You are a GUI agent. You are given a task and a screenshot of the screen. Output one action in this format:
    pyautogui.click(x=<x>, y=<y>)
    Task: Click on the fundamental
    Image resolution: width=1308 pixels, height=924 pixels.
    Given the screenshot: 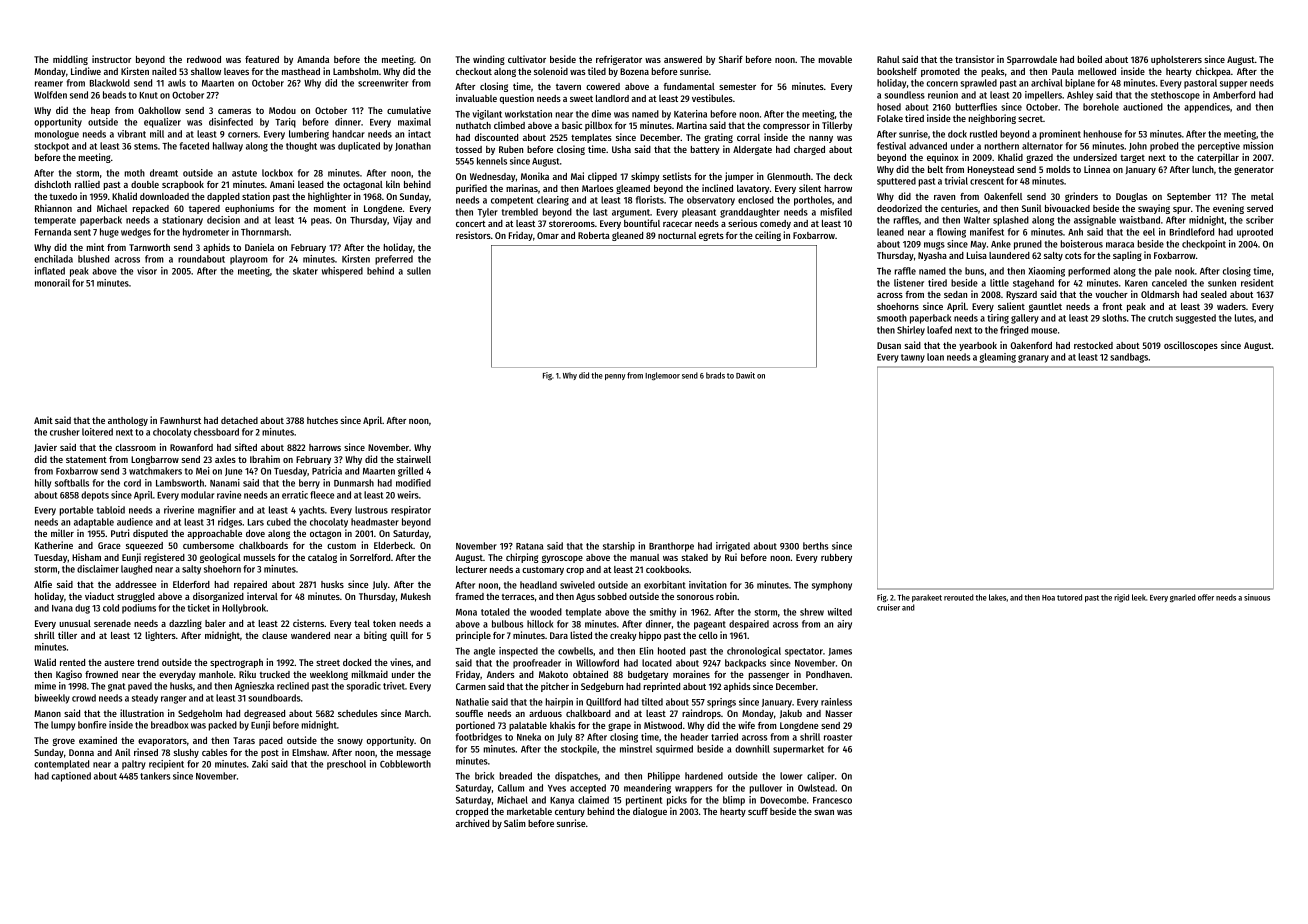 What is the action you would take?
    pyautogui.click(x=689, y=86)
